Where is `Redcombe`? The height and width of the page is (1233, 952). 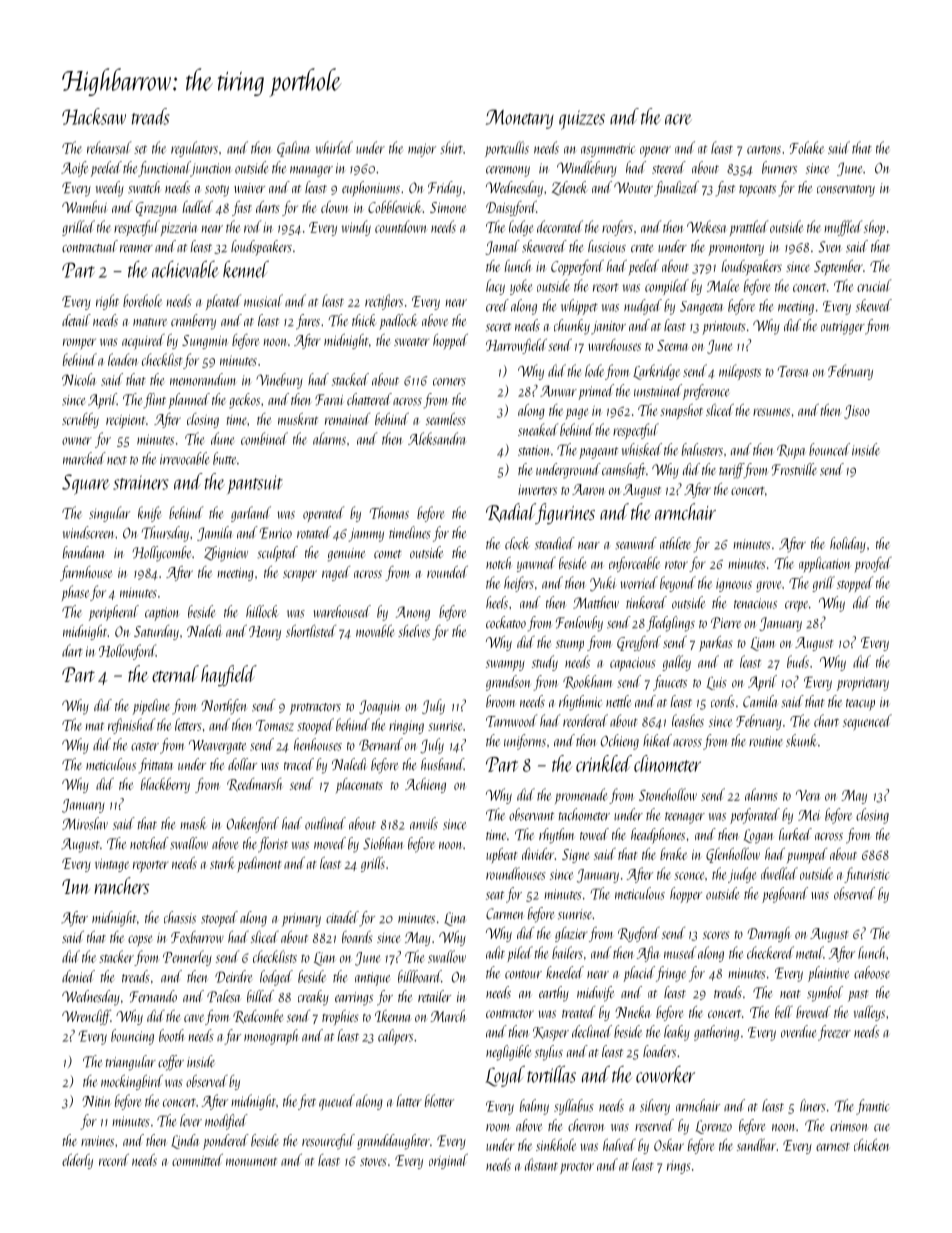 Redcombe is located at coordinates (258, 1017).
